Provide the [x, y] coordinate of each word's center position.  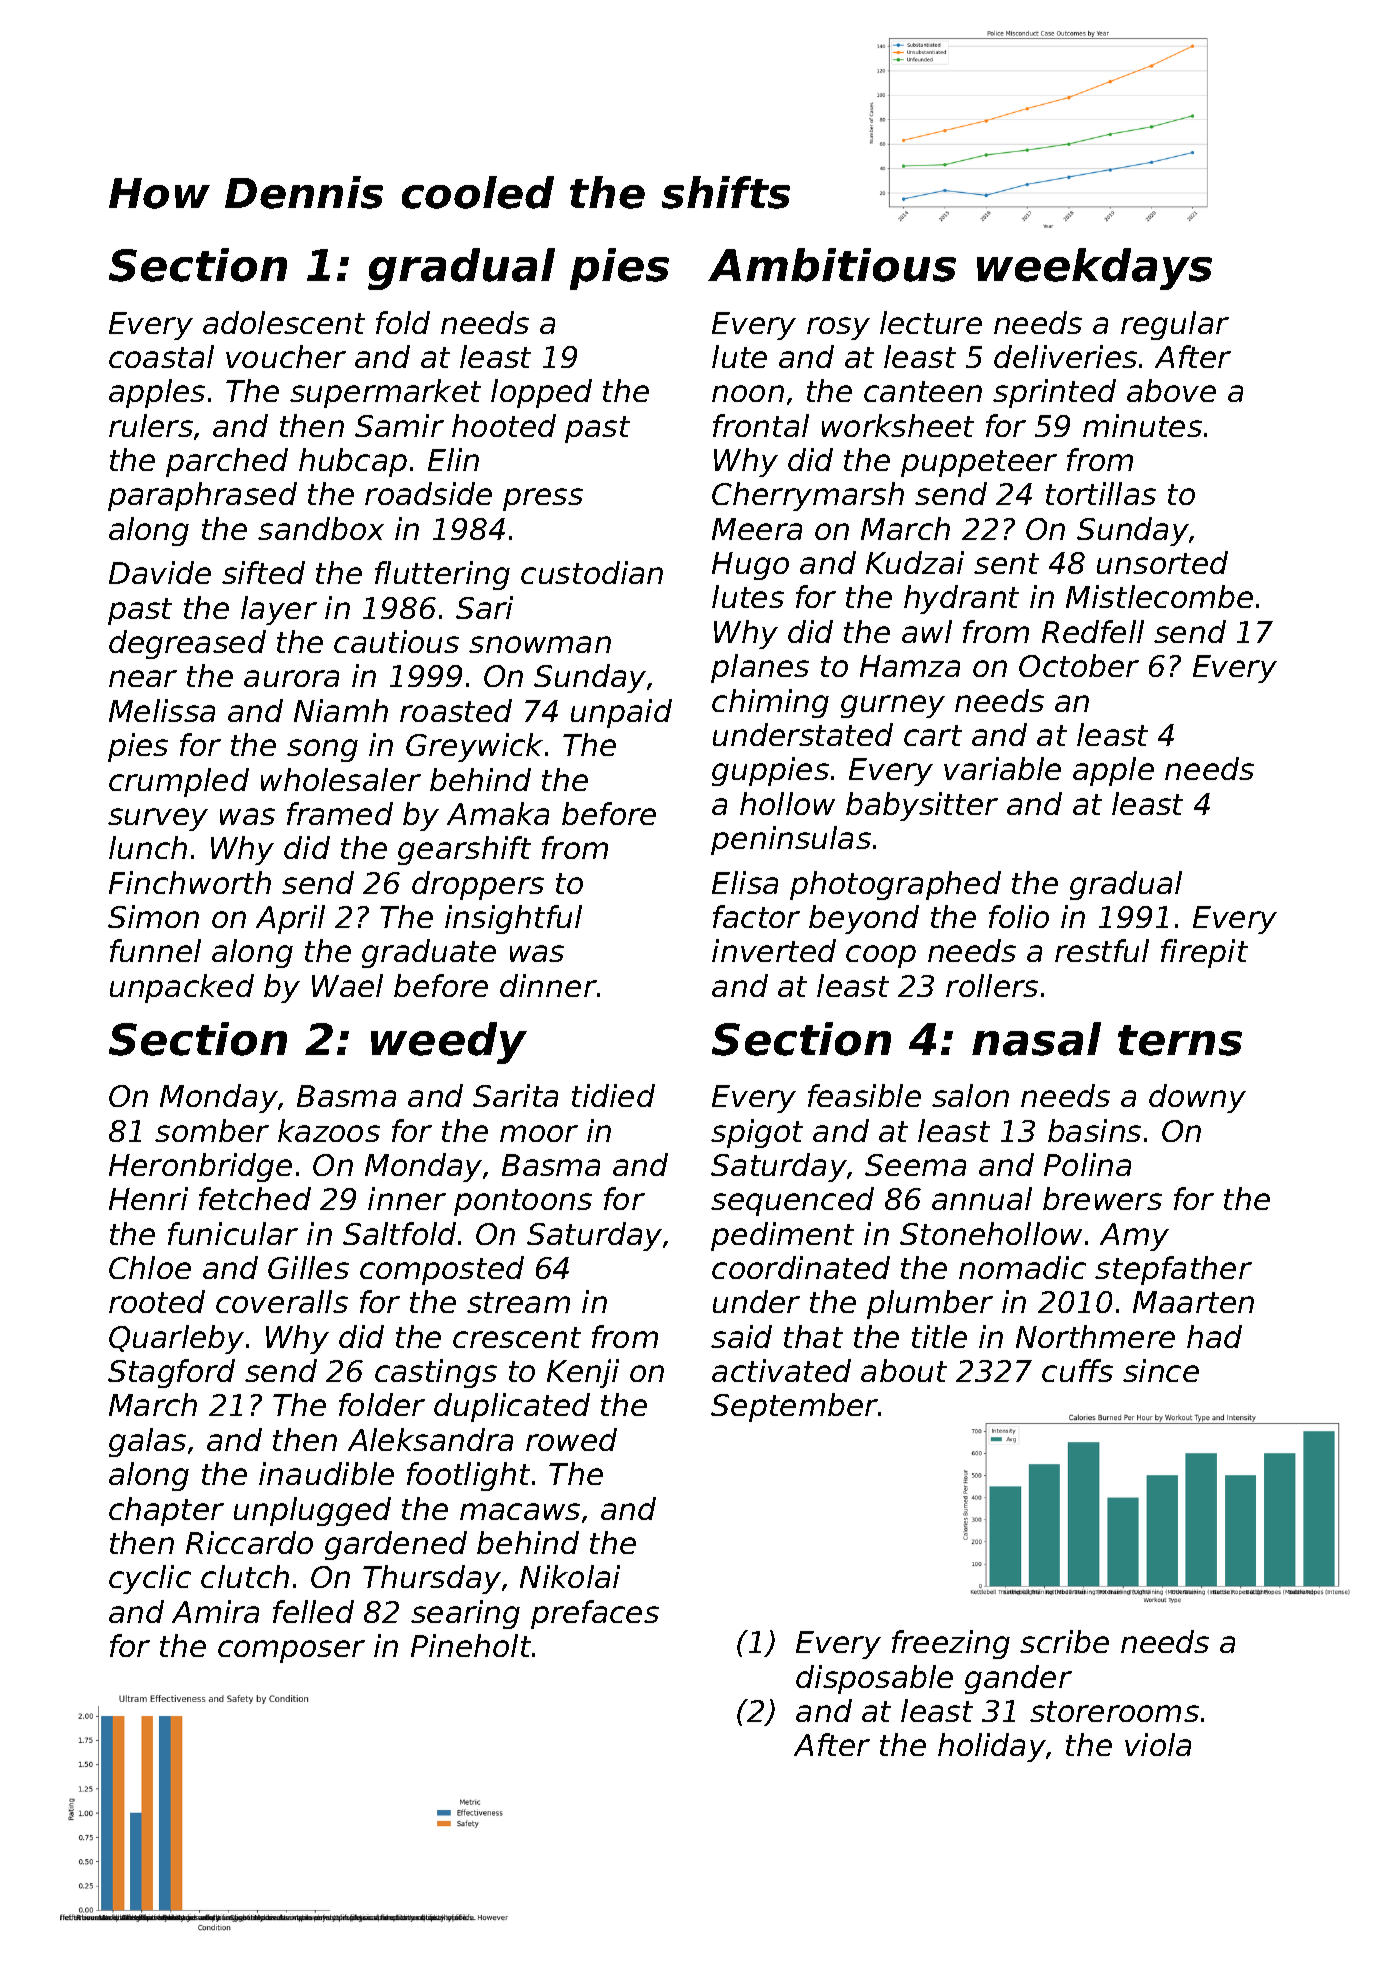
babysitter [922, 806]
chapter [166, 1511]
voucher [286, 356]
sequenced [792, 1201]
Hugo [750, 566]
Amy [1134, 1237]
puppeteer [979, 463]
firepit [1204, 953]
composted [442, 1270]
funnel [155, 950]
